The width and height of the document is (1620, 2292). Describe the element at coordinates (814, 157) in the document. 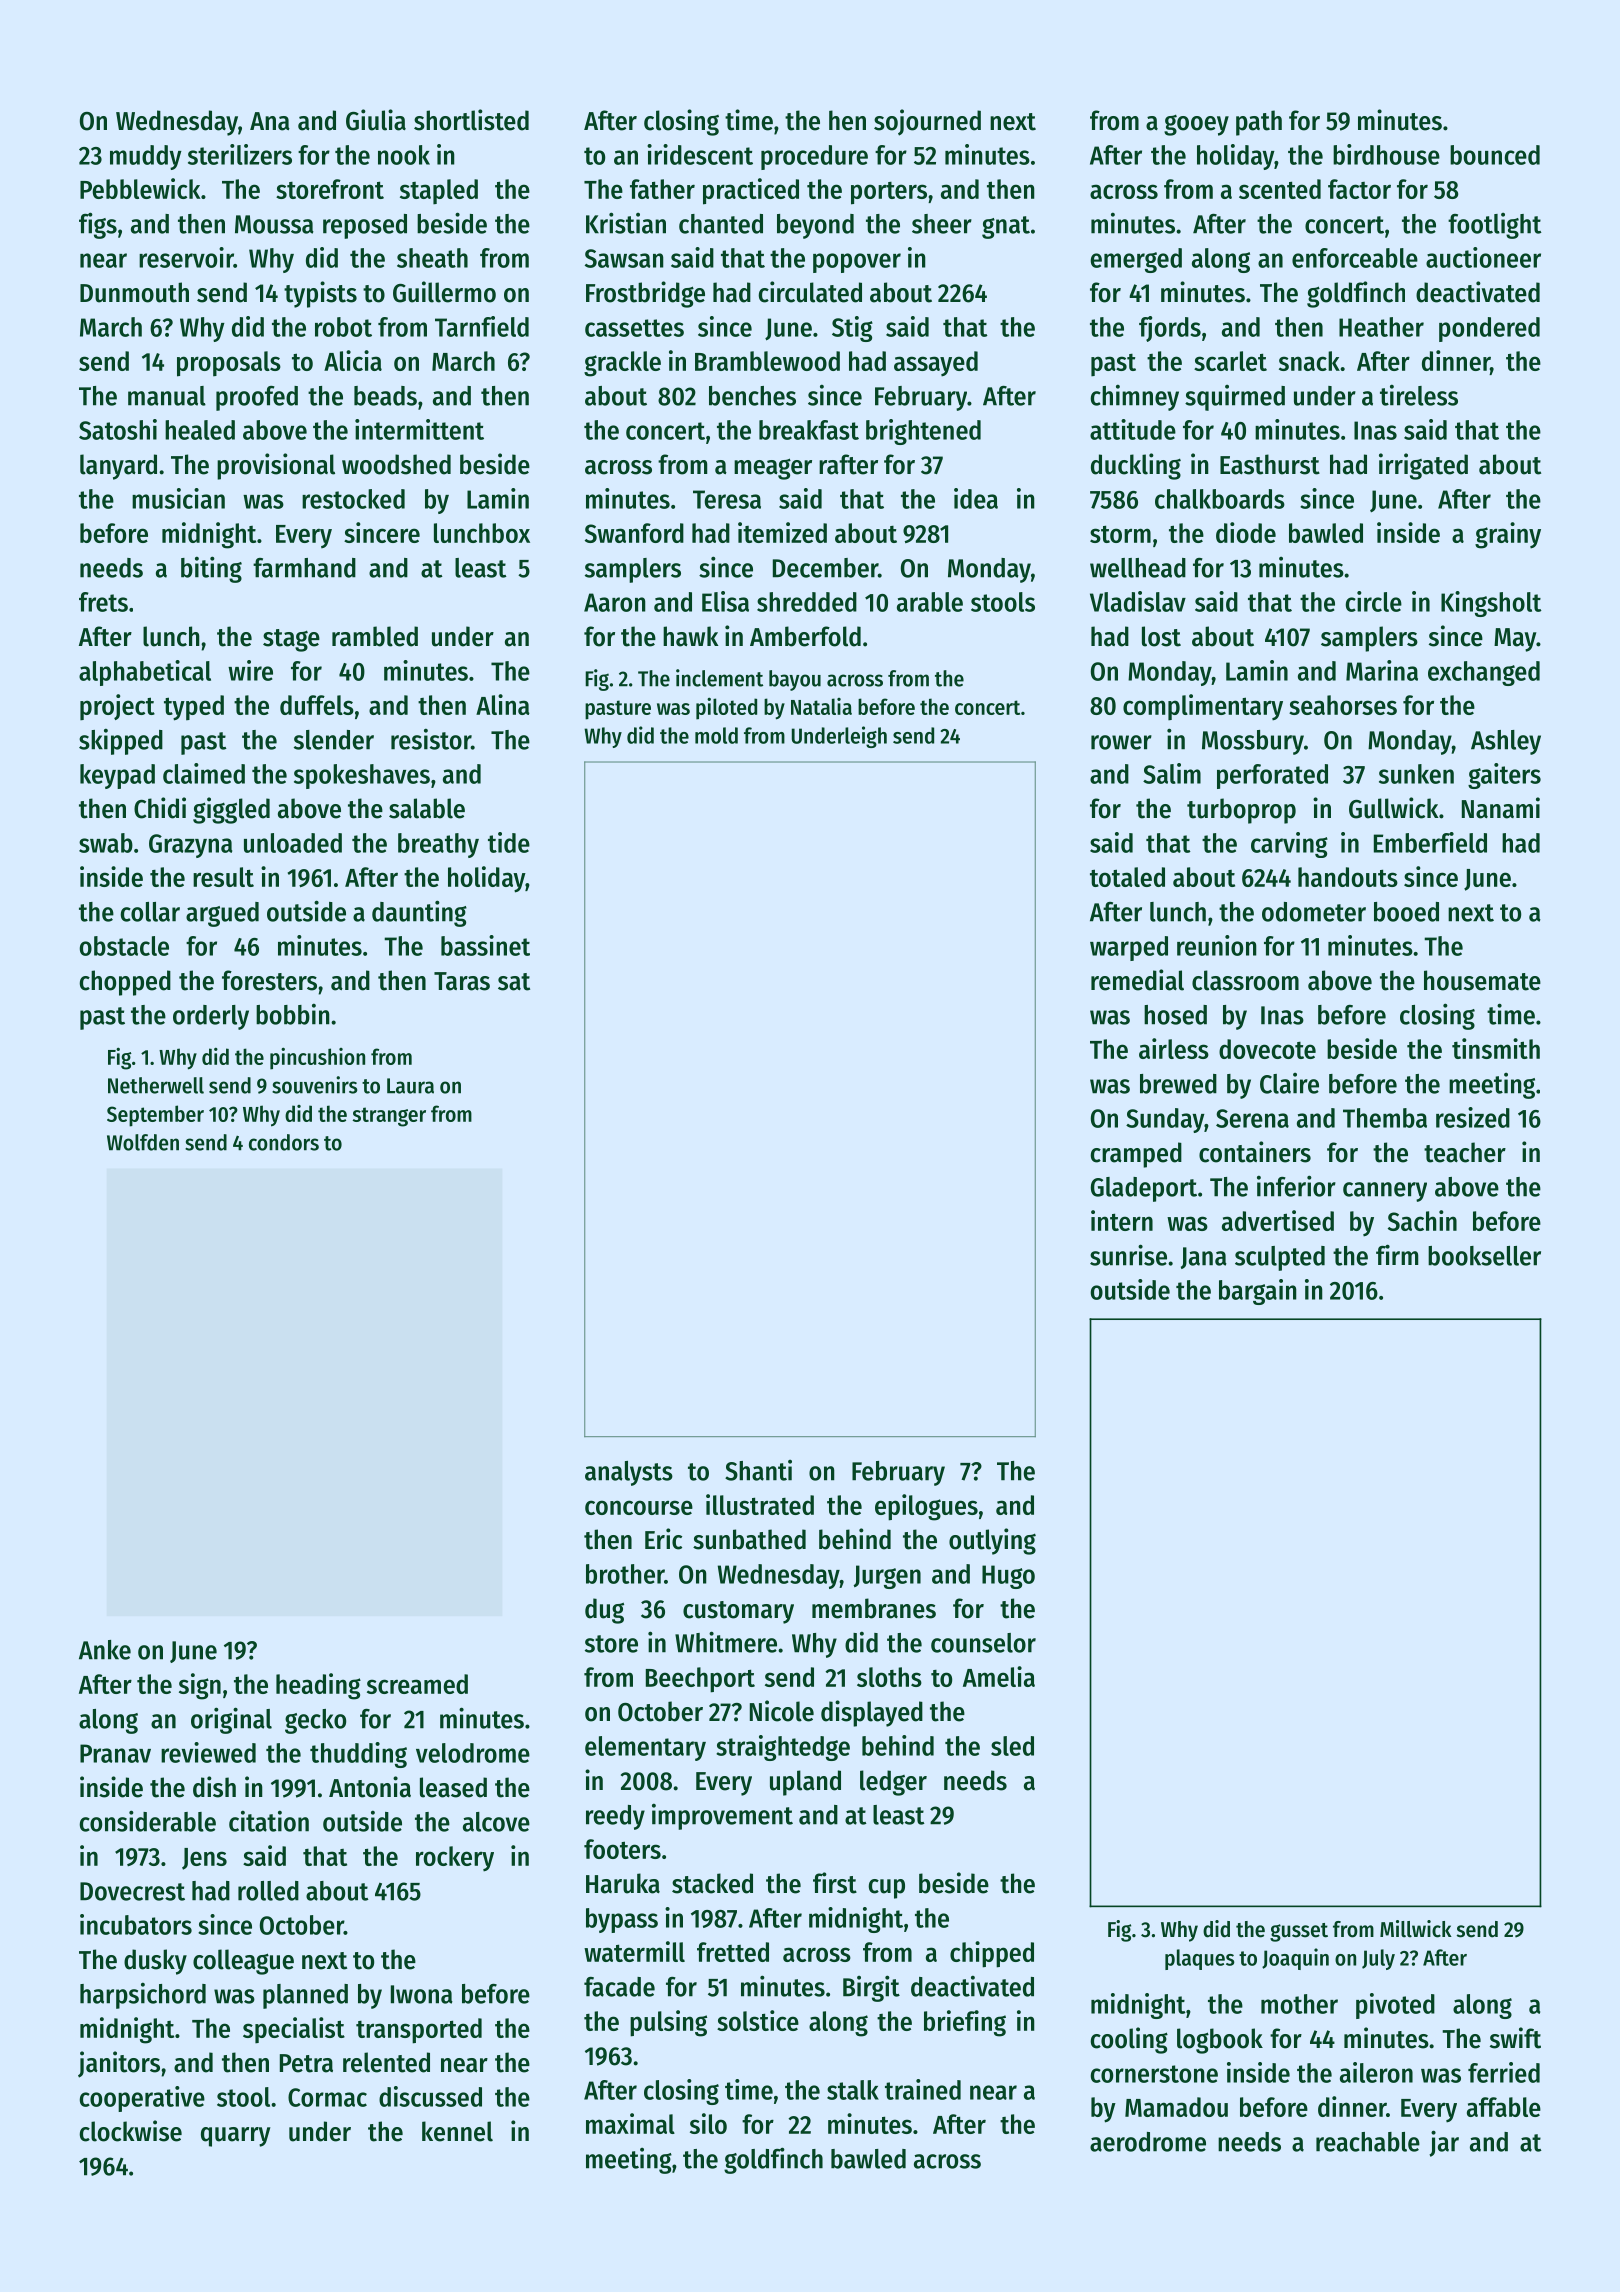

I see `procedure` at that location.
